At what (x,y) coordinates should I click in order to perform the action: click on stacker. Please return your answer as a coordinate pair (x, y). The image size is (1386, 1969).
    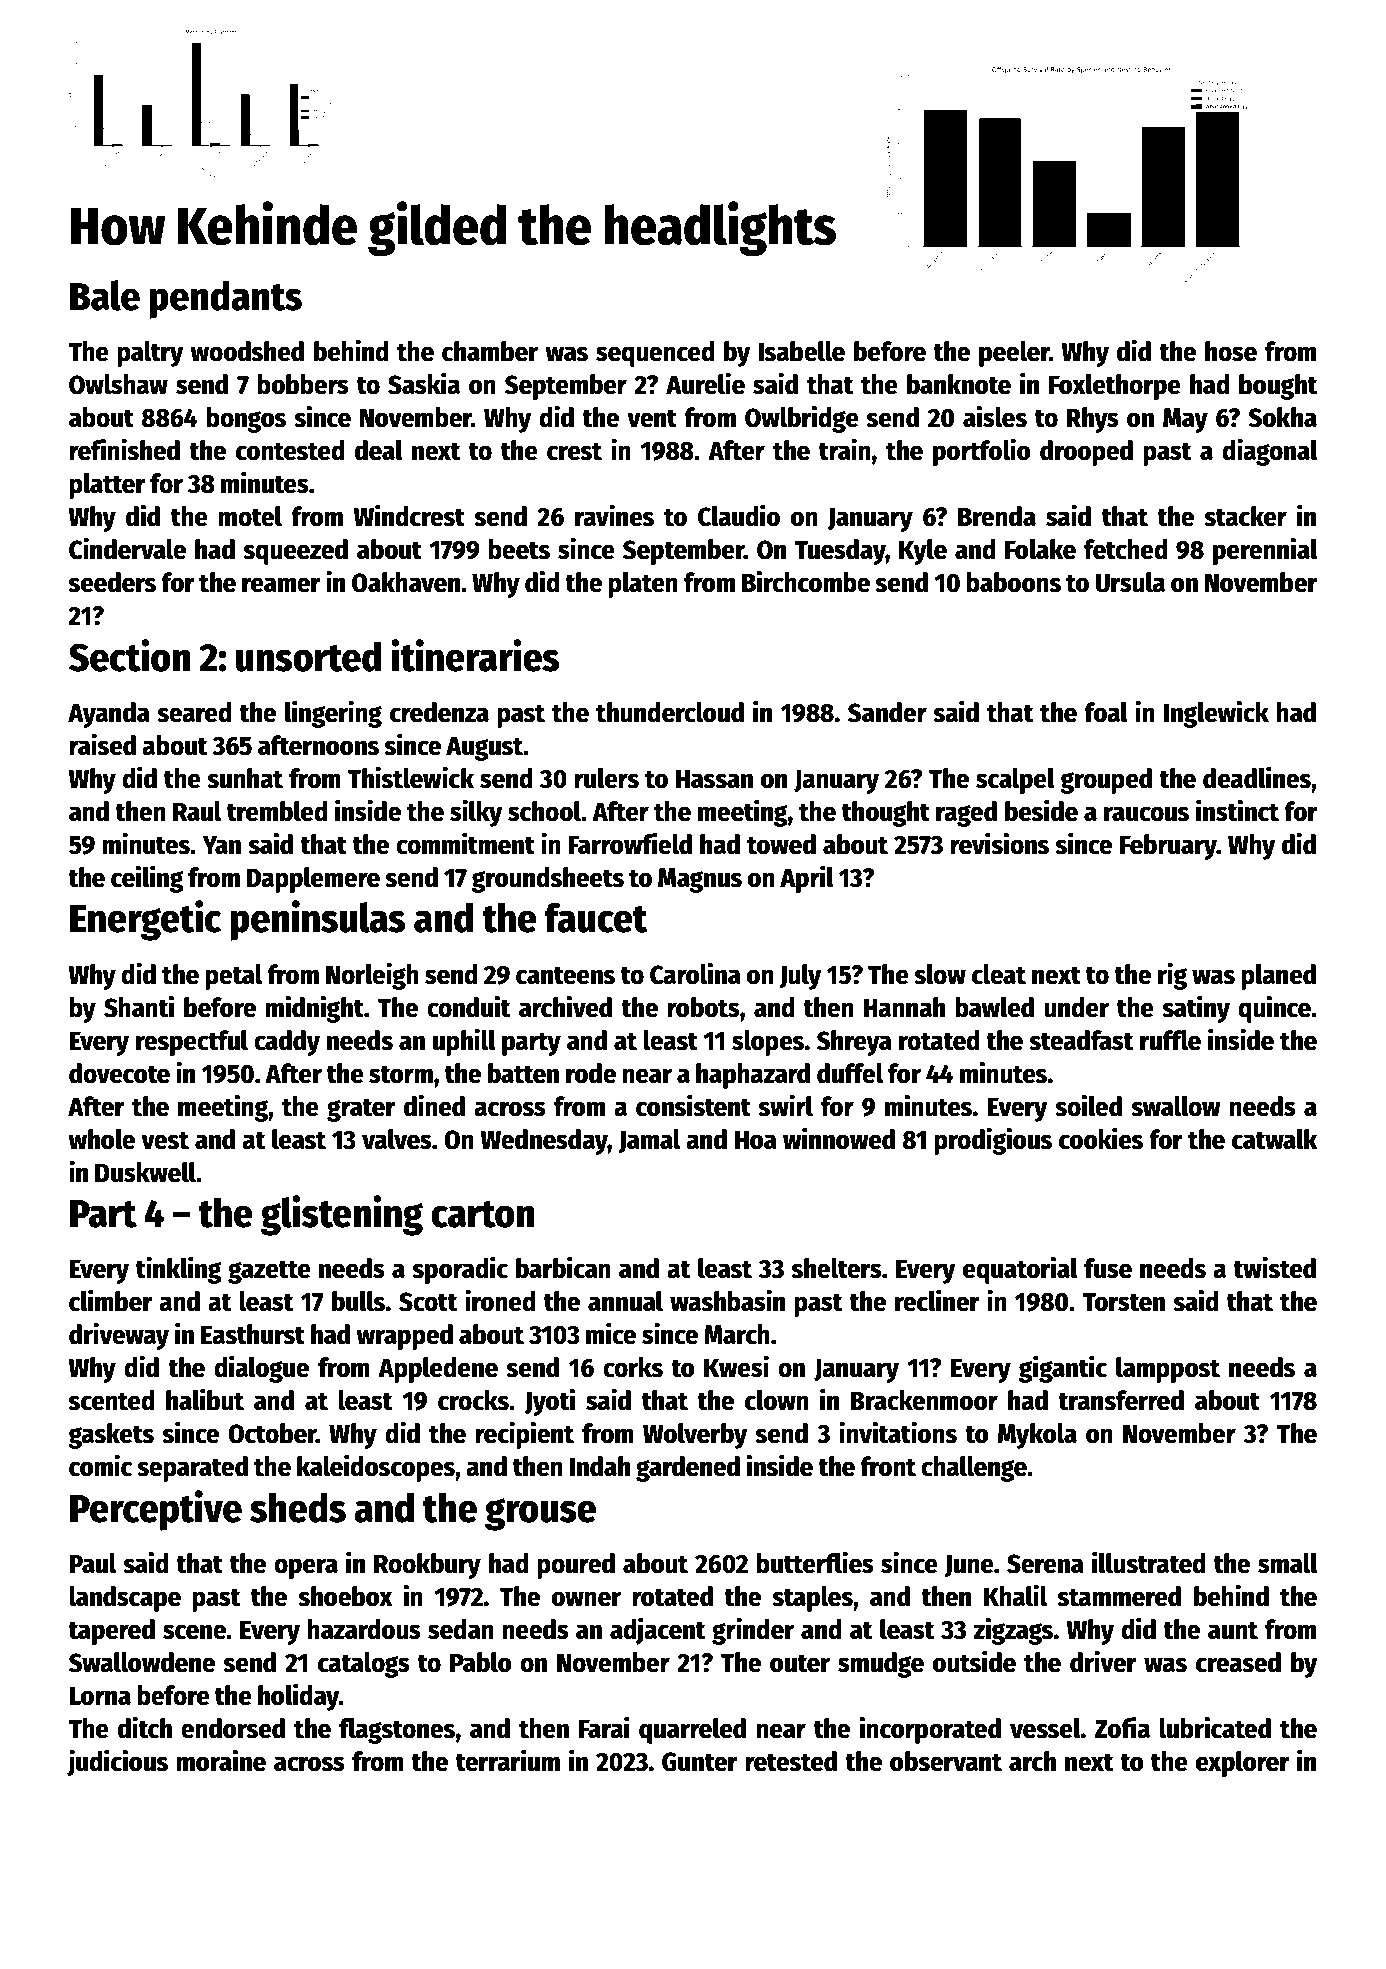
    Looking at the image, I should click on (1245, 516).
